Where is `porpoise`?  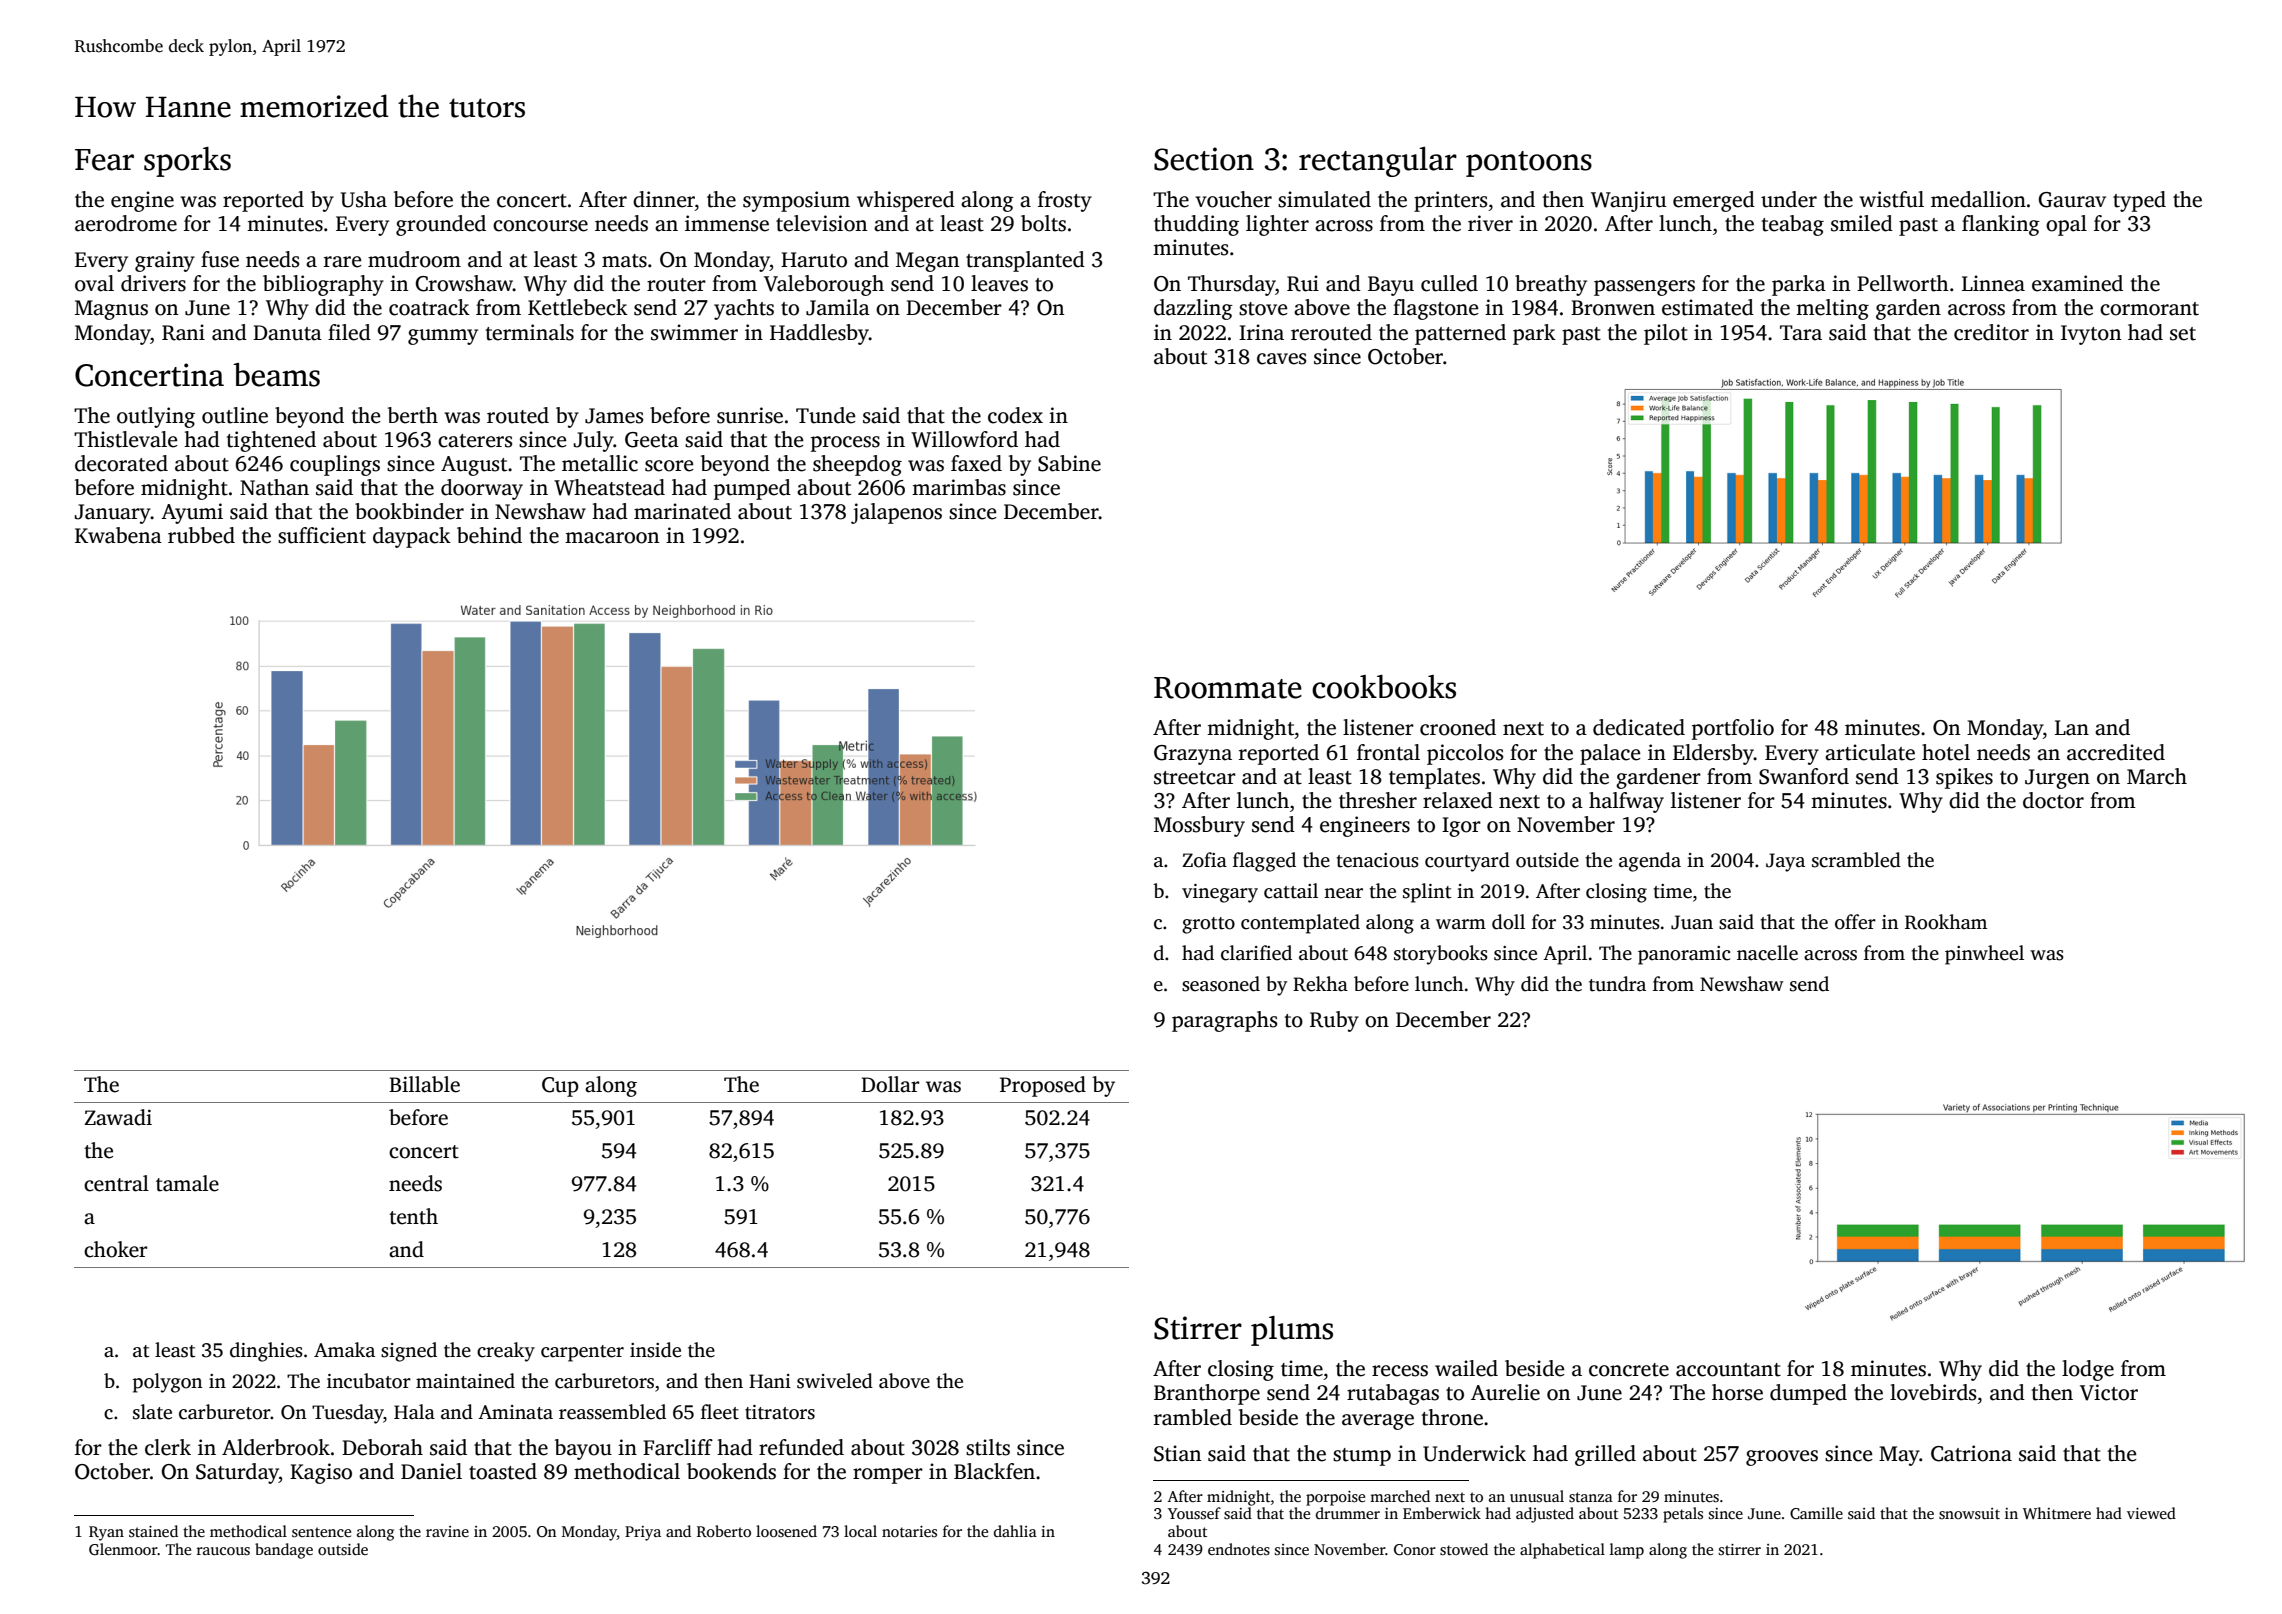
porpoise is located at coordinates (1335, 1498).
